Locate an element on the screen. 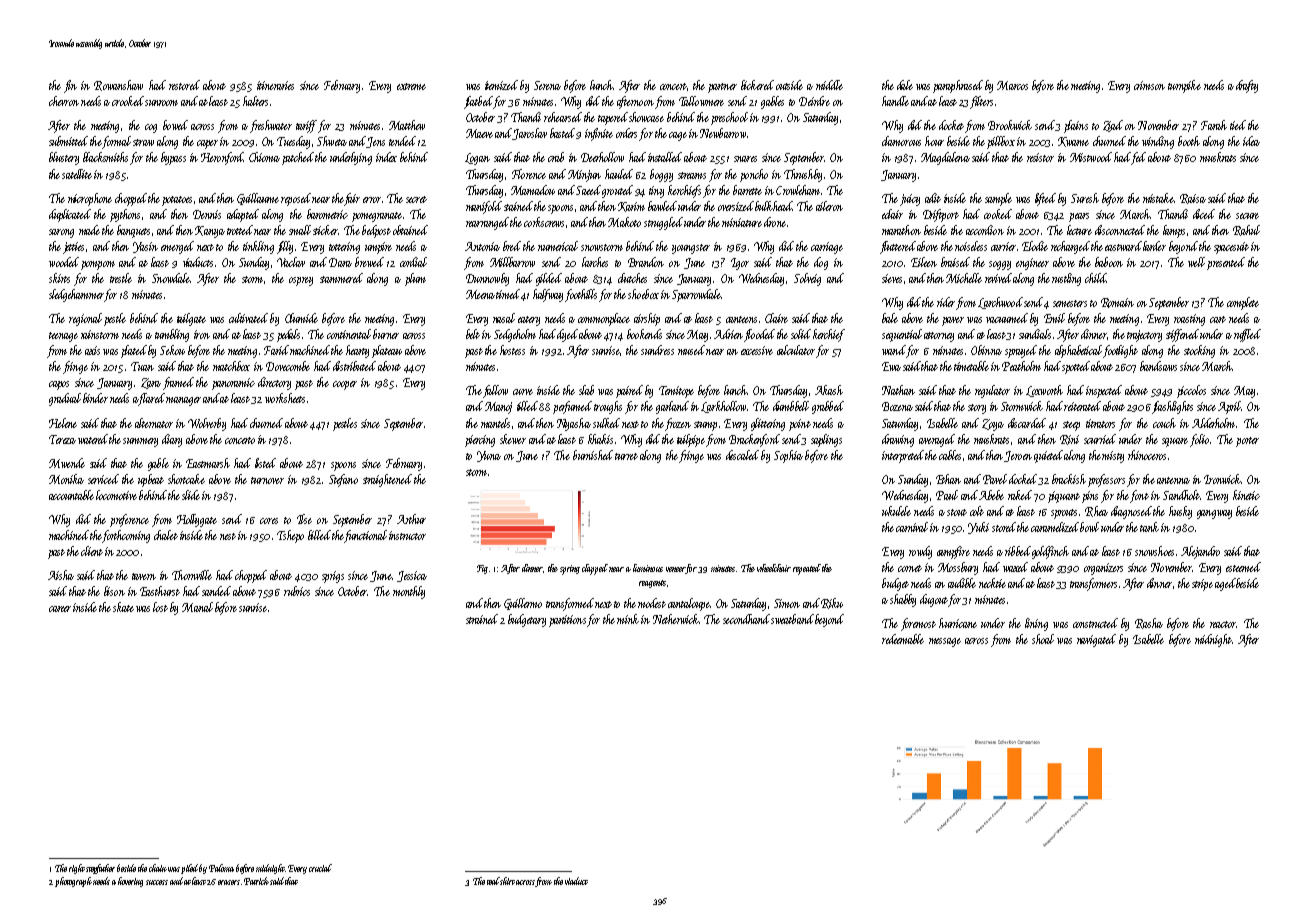  Rowanshaw is located at coordinates (118, 85).
